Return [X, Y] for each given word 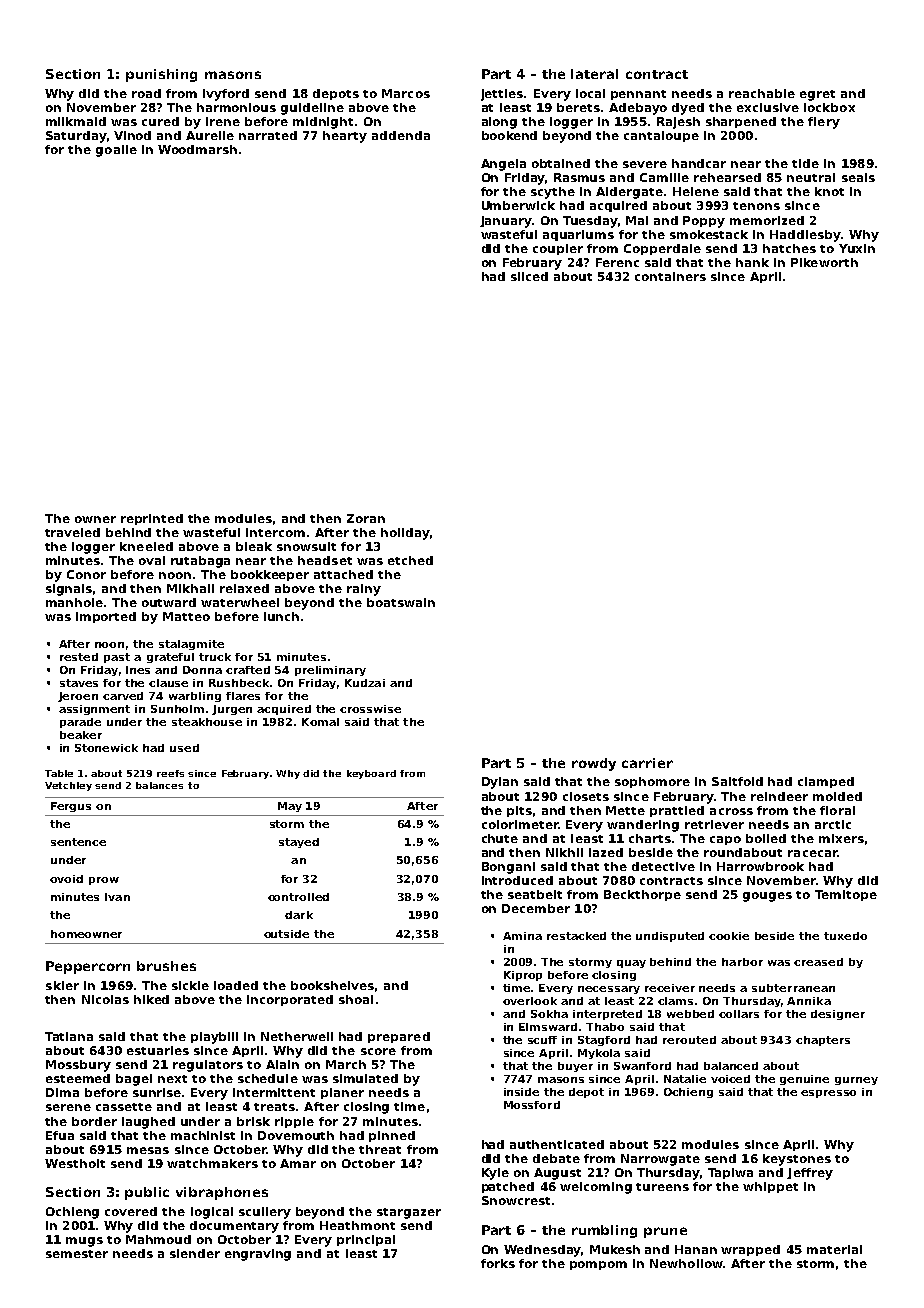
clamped [826, 782]
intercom [275, 532]
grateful [170, 658]
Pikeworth [824, 262]
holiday [405, 534]
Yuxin [857, 248]
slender [195, 1253]
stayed [299, 843]
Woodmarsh [197, 149]
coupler [558, 249]
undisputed [670, 937]
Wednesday [542, 1251]
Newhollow [686, 1263]
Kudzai [365, 683]
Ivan [117, 897]
